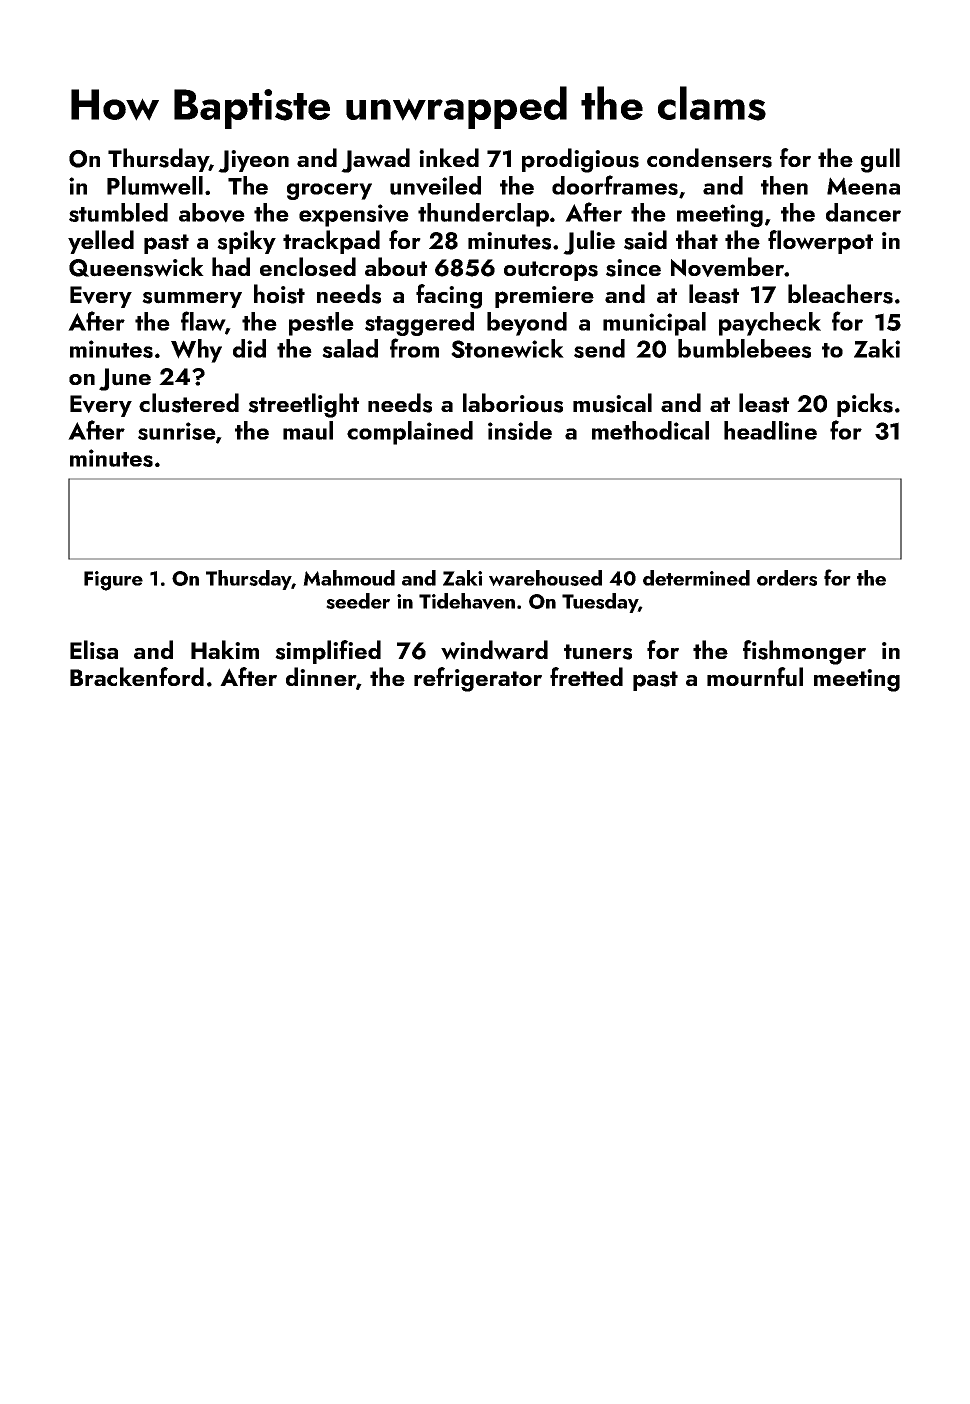 The image size is (970, 1404). Describe the element at coordinates (308, 430) in the image. I see `maul` at that location.
